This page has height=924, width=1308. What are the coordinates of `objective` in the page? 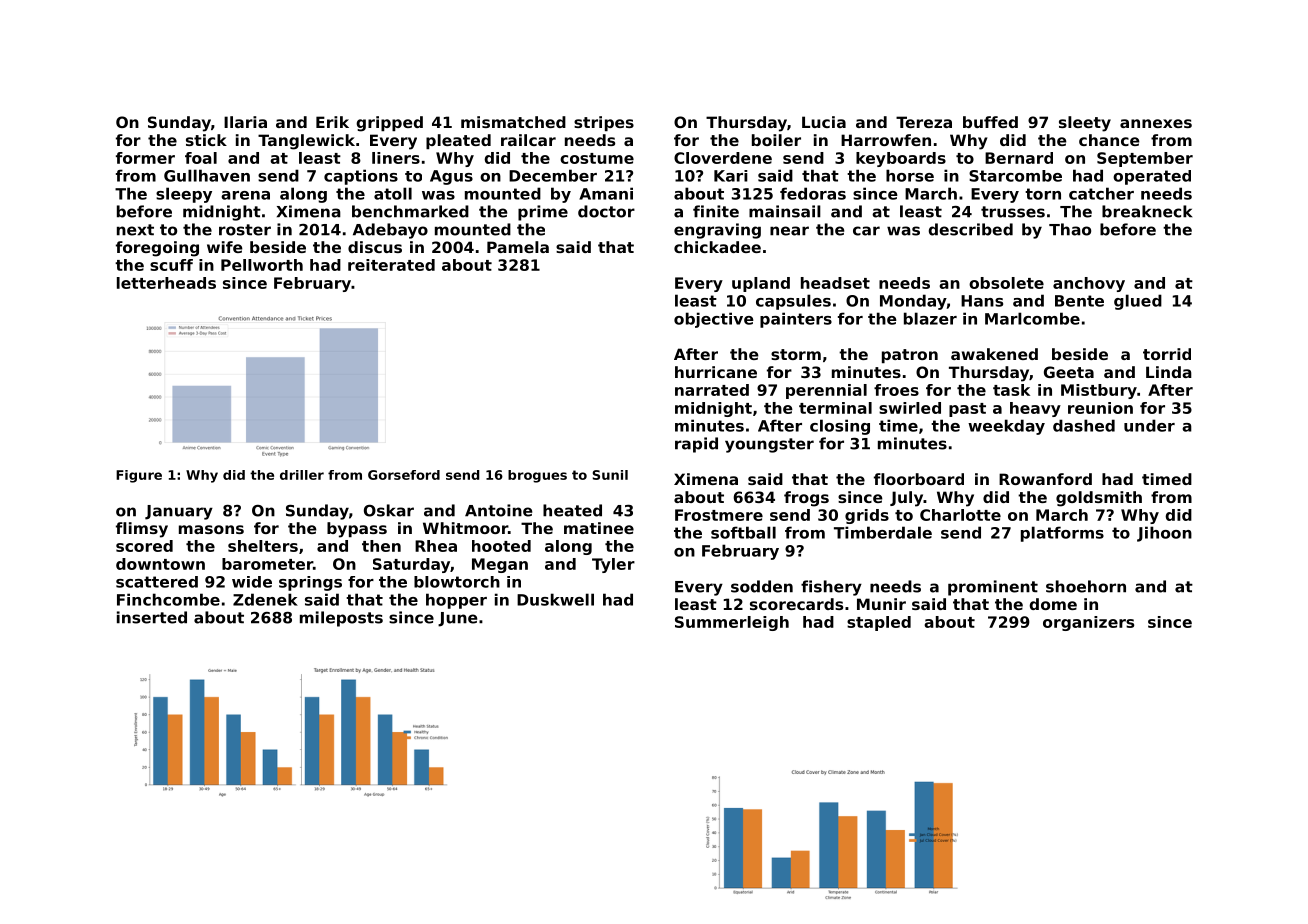 It's located at (714, 320).
